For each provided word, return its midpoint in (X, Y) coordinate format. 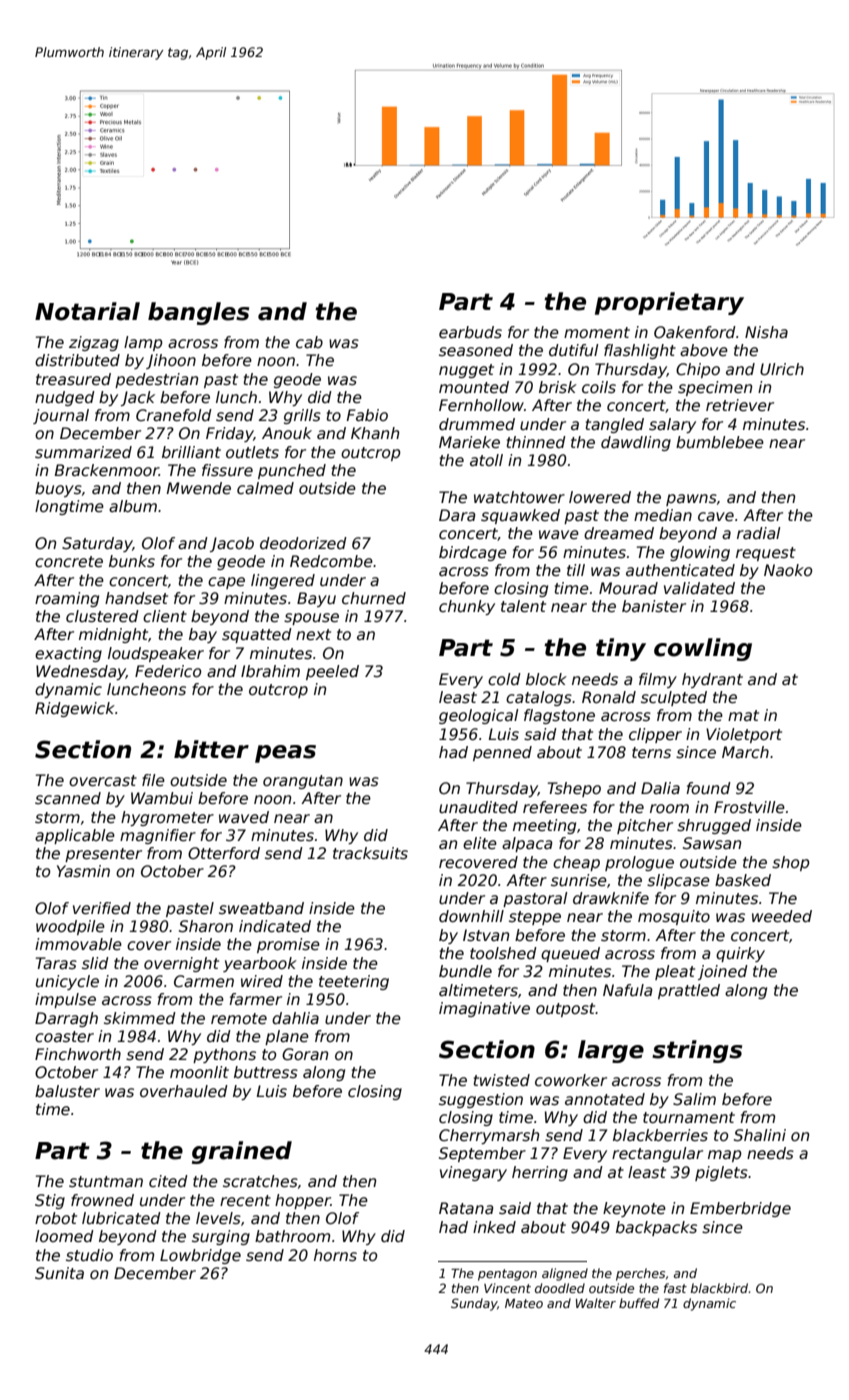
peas (285, 754)
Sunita (59, 1273)
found (708, 788)
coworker (571, 1080)
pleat (675, 972)
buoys (58, 489)
